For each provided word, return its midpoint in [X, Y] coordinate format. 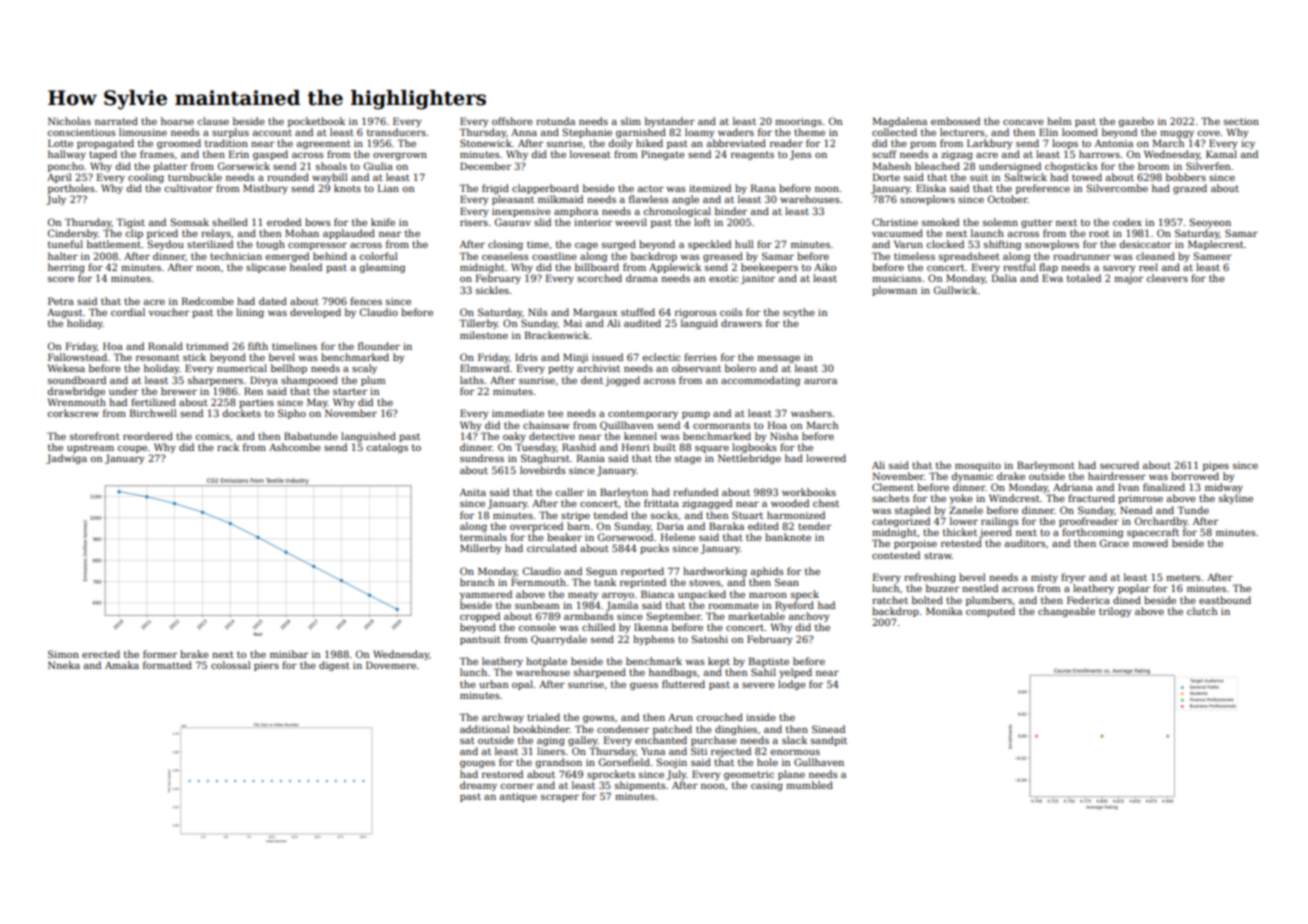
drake [1011, 476]
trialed [543, 717]
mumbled [809, 785]
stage [688, 459]
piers [266, 666]
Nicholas [69, 121]
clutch [1202, 611]
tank [605, 582]
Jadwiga [66, 459]
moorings [798, 122]
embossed [955, 121]
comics [213, 436]
